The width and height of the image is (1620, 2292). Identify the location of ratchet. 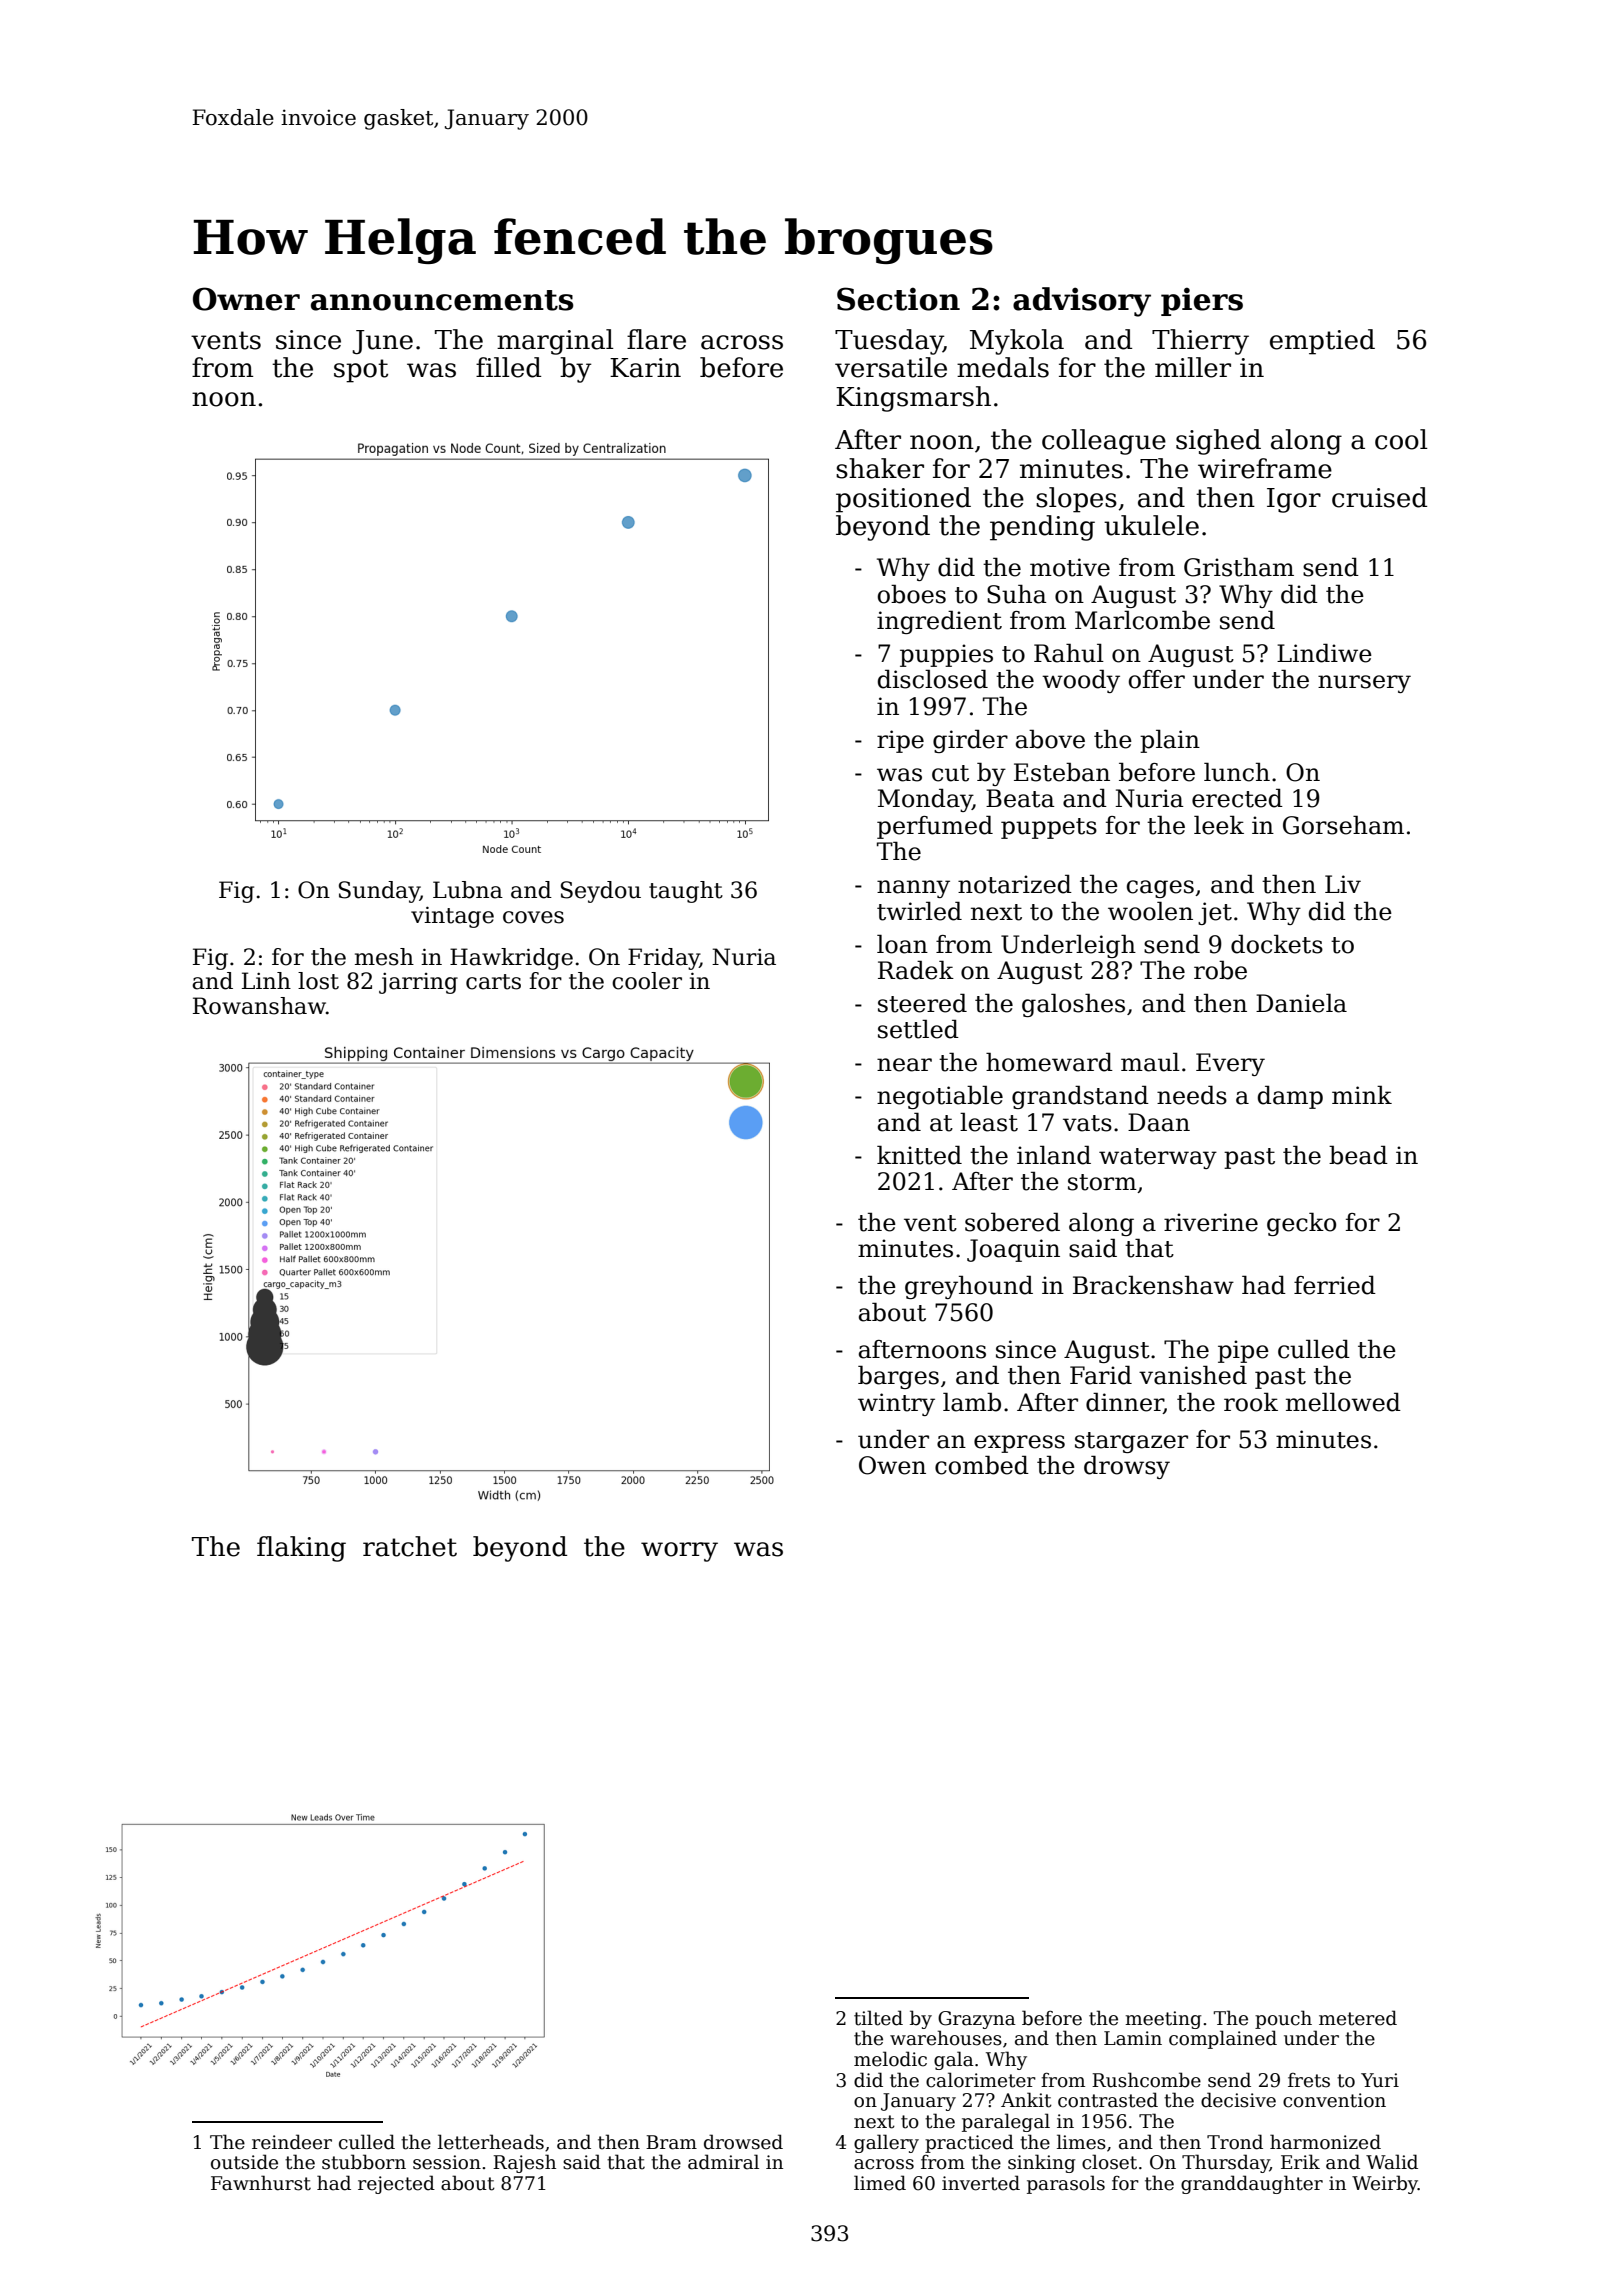
(410, 1546).
